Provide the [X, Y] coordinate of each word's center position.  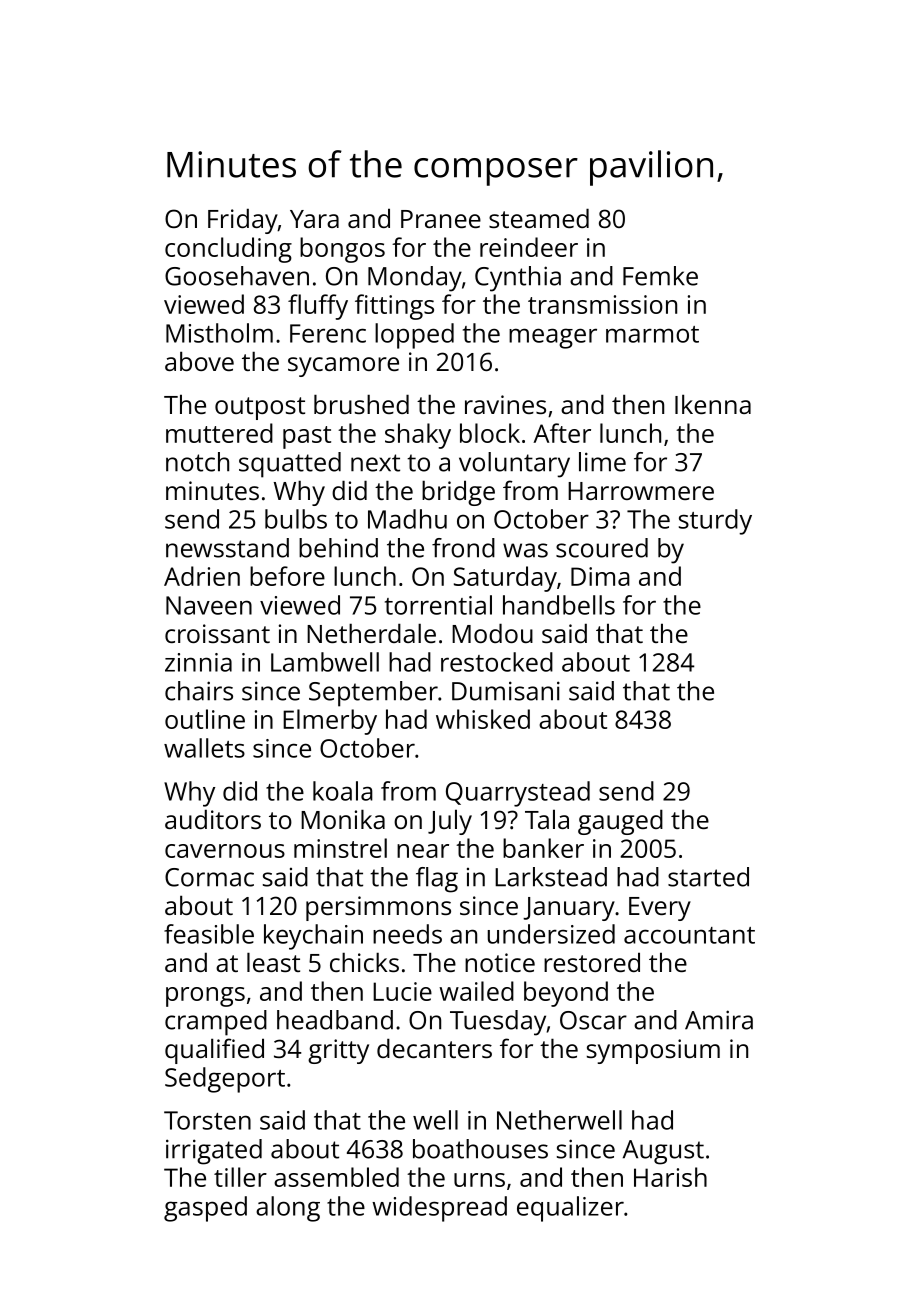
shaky [418, 436]
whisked [483, 719]
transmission [602, 304]
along [288, 1209]
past [307, 437]
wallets [204, 748]
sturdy [715, 522]
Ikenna [713, 404]
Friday [243, 221]
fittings [394, 307]
